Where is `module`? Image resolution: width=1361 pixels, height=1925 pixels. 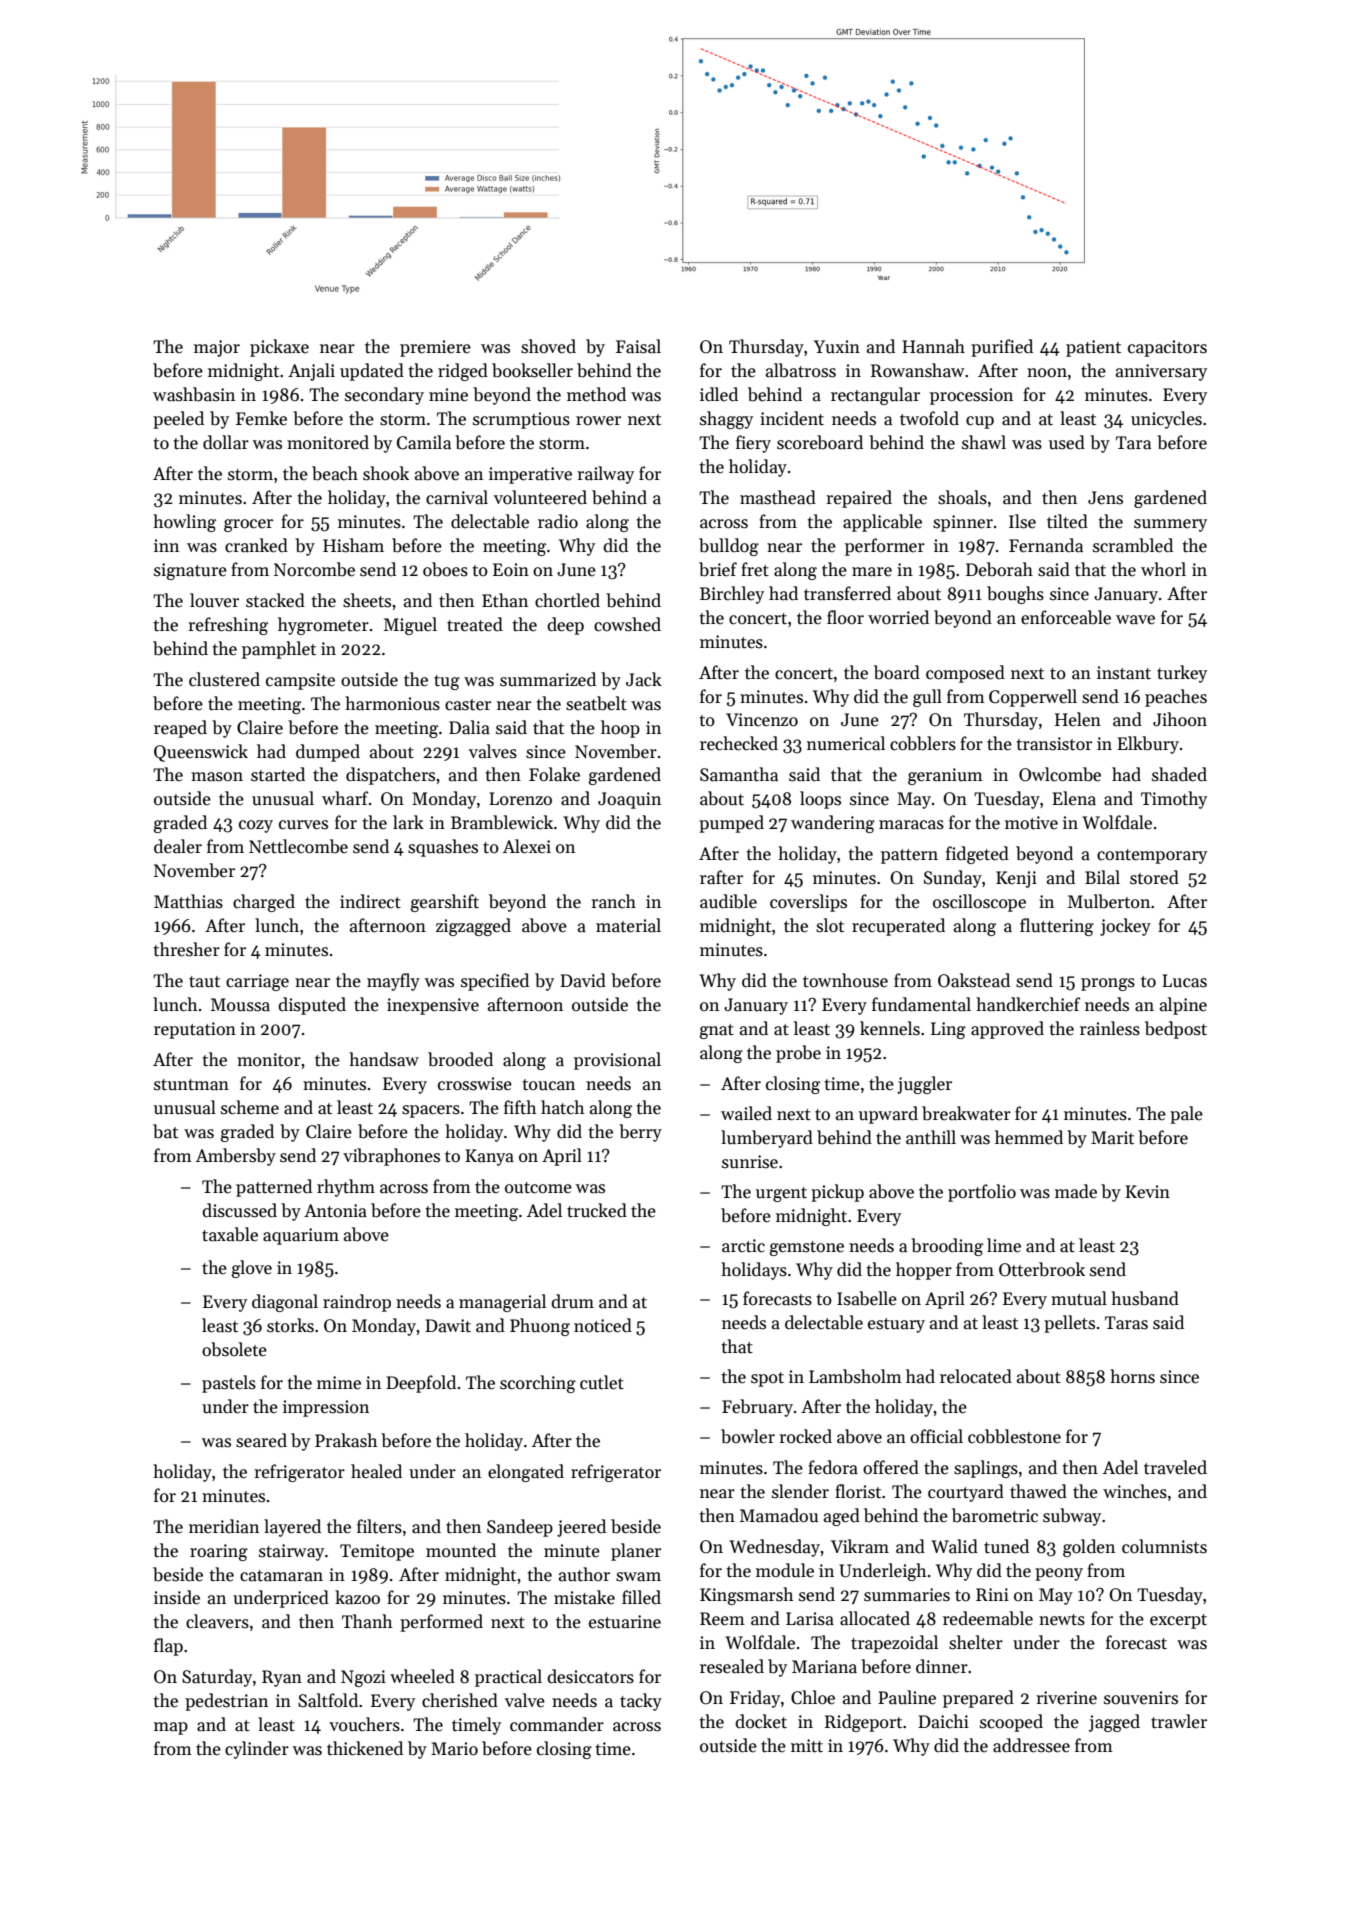
module is located at coordinates (785, 1570).
